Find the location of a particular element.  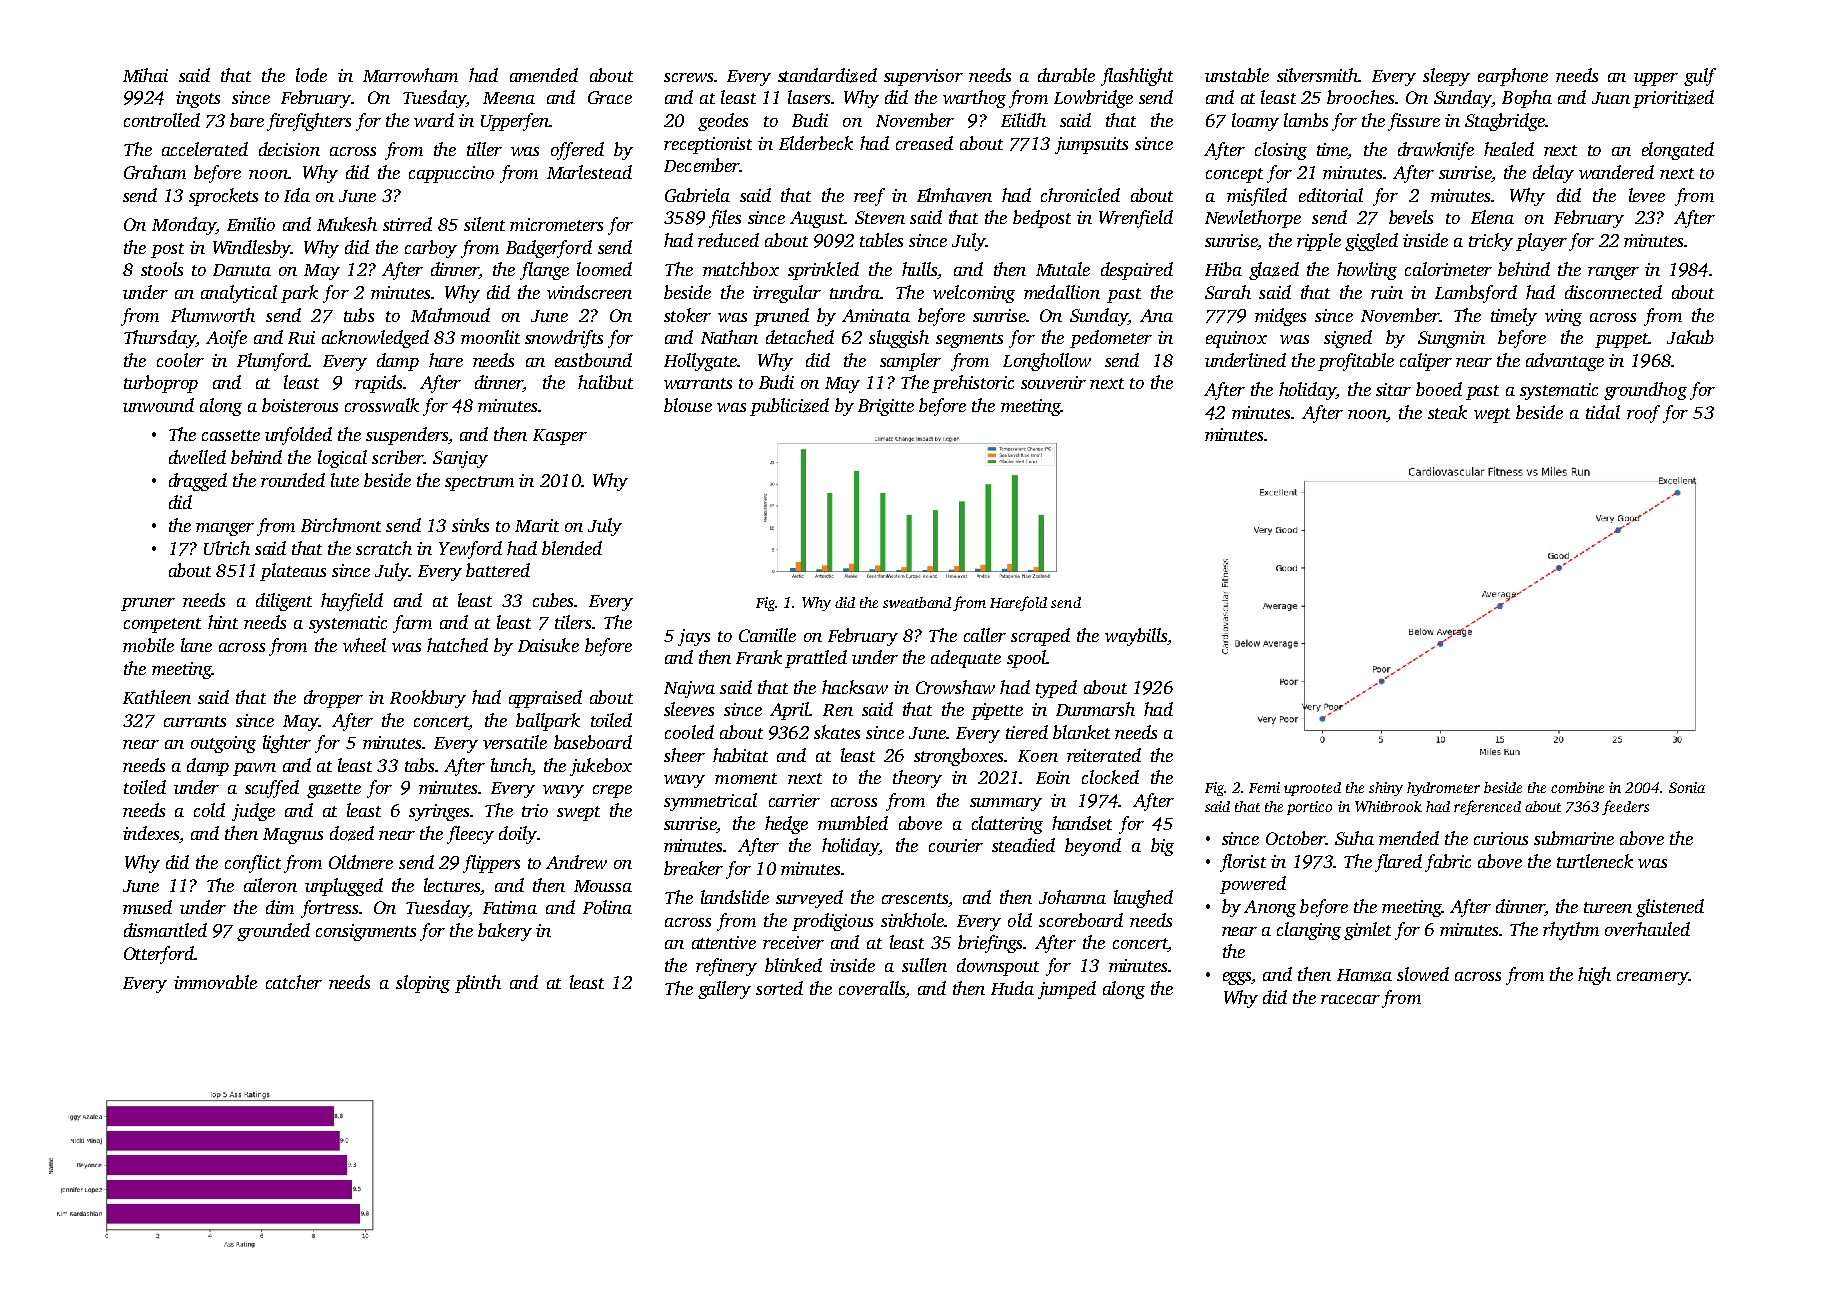

Koen is located at coordinates (1038, 756).
